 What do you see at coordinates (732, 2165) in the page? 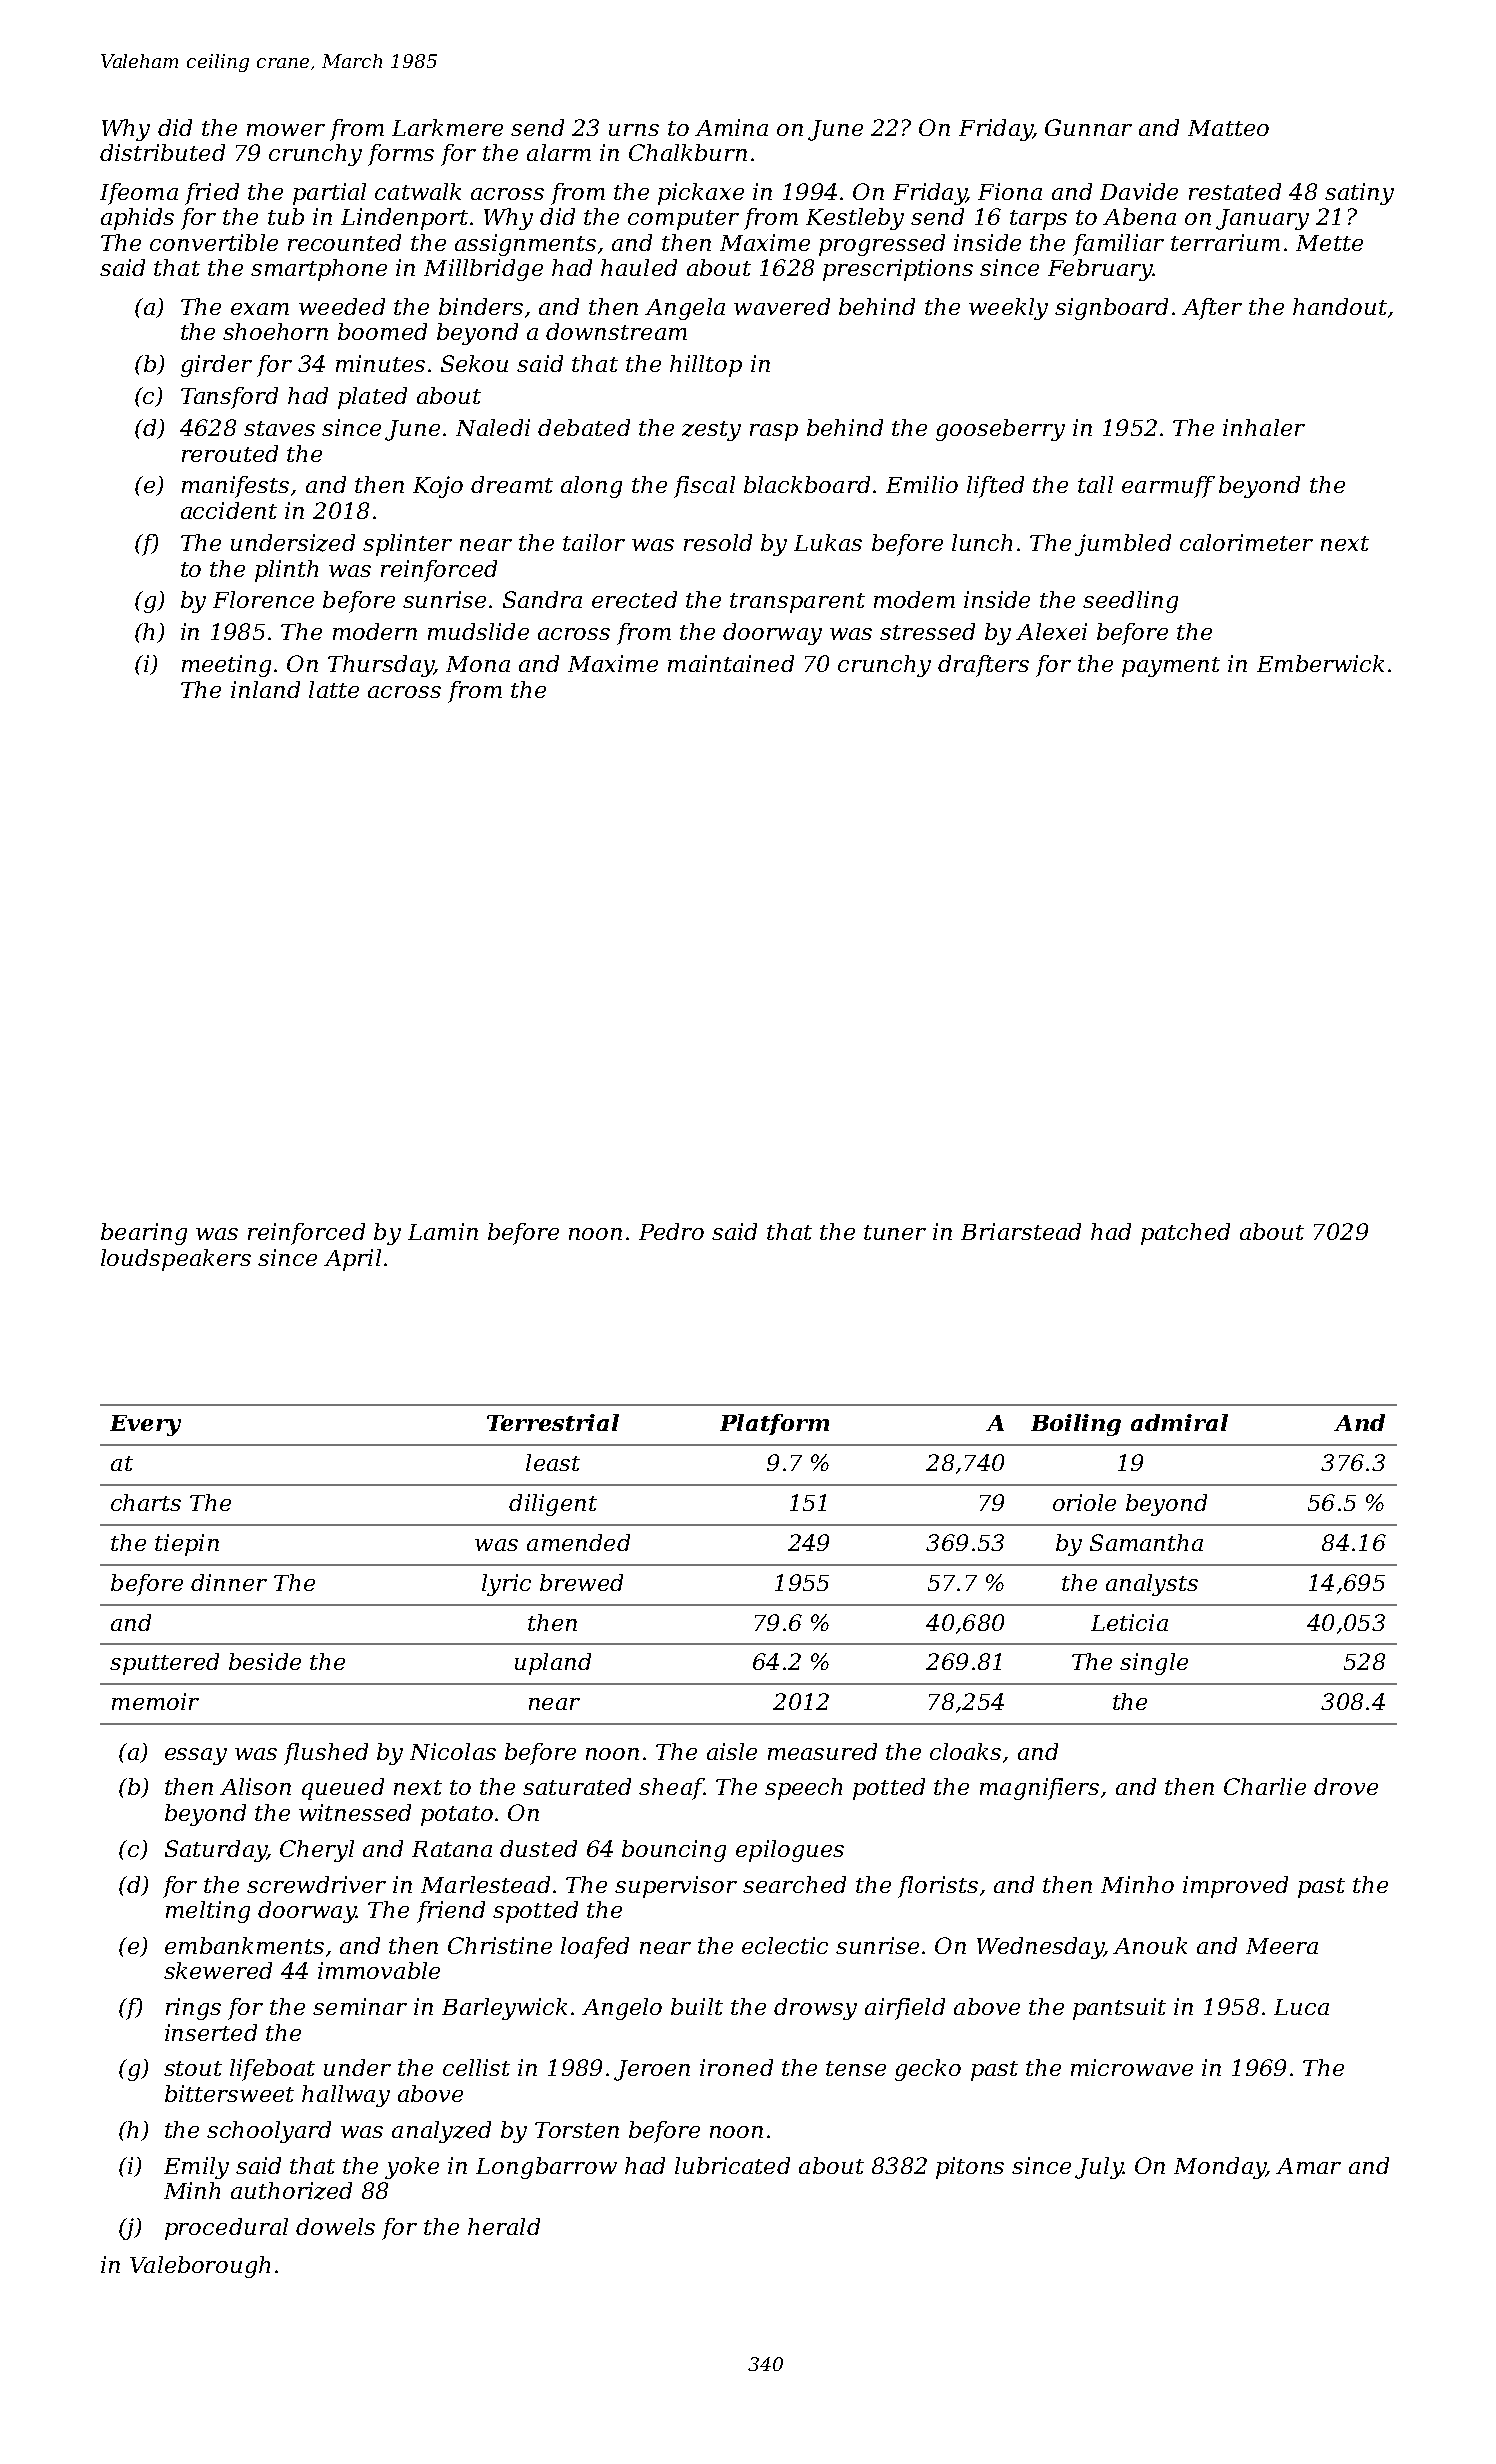
I see `lubricated` at bounding box center [732, 2165].
